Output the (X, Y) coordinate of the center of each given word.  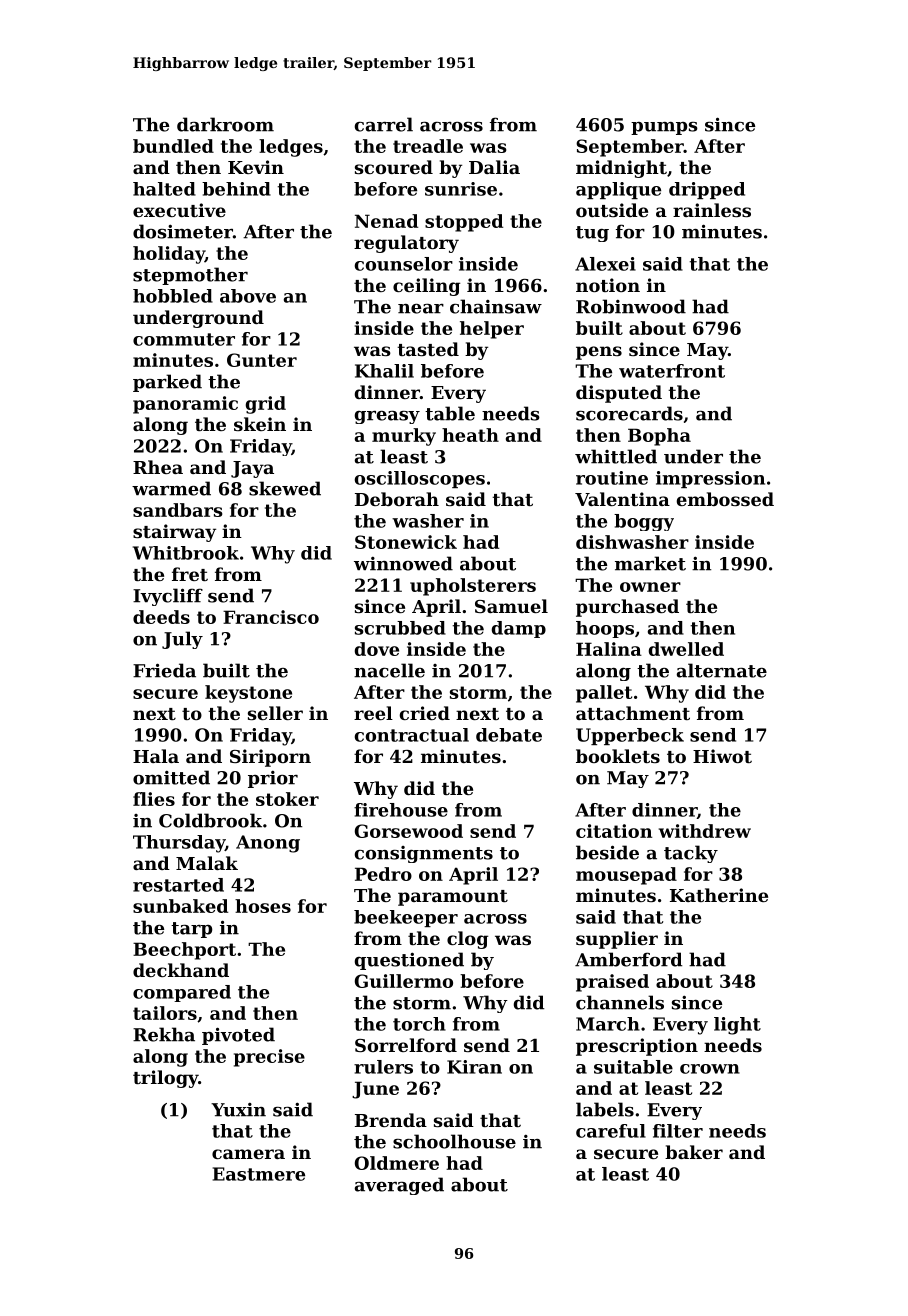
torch (419, 1024)
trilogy (165, 1079)
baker (694, 1152)
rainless (712, 210)
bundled (173, 146)
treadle (428, 146)
